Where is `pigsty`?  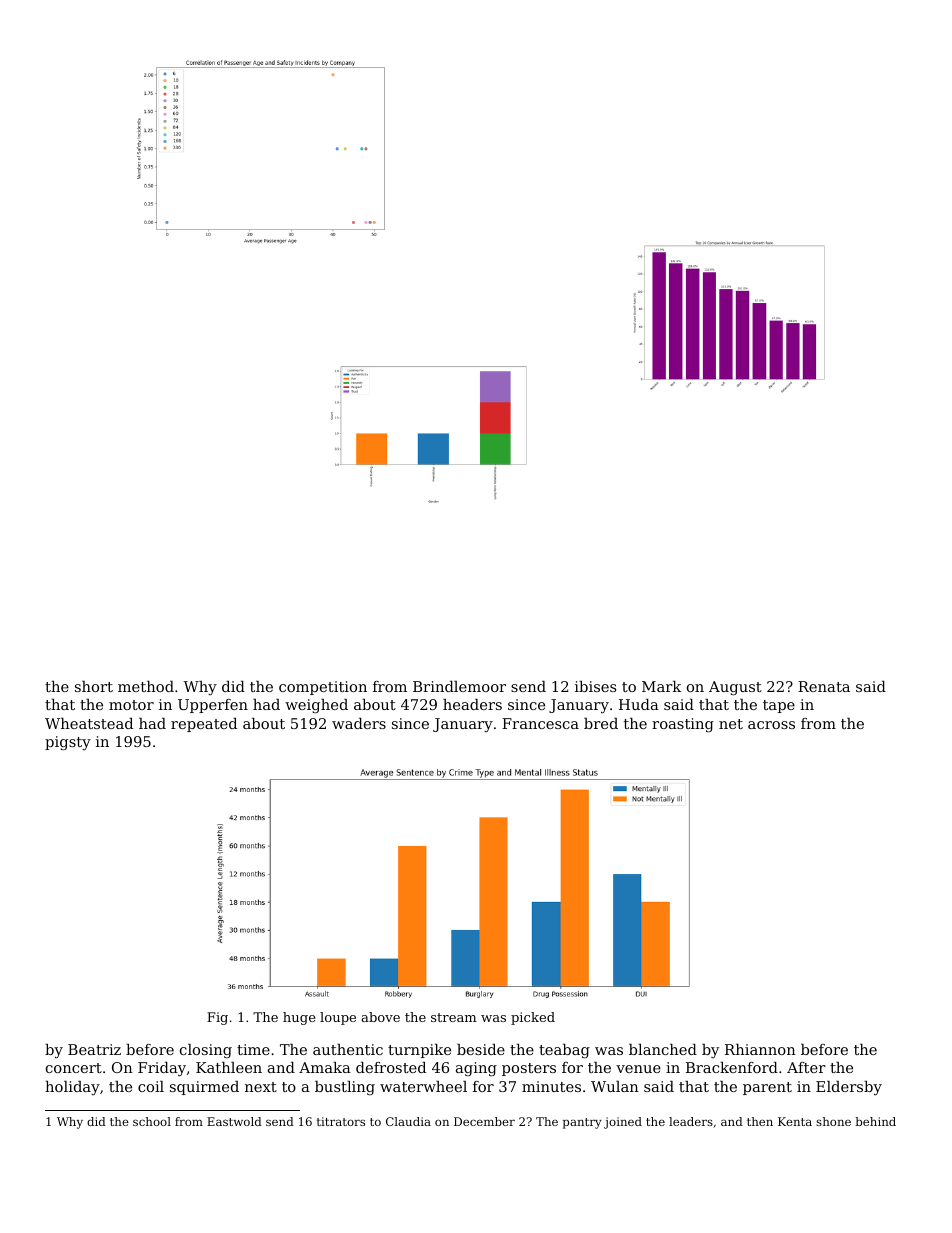 pigsty is located at coordinates (68, 743).
